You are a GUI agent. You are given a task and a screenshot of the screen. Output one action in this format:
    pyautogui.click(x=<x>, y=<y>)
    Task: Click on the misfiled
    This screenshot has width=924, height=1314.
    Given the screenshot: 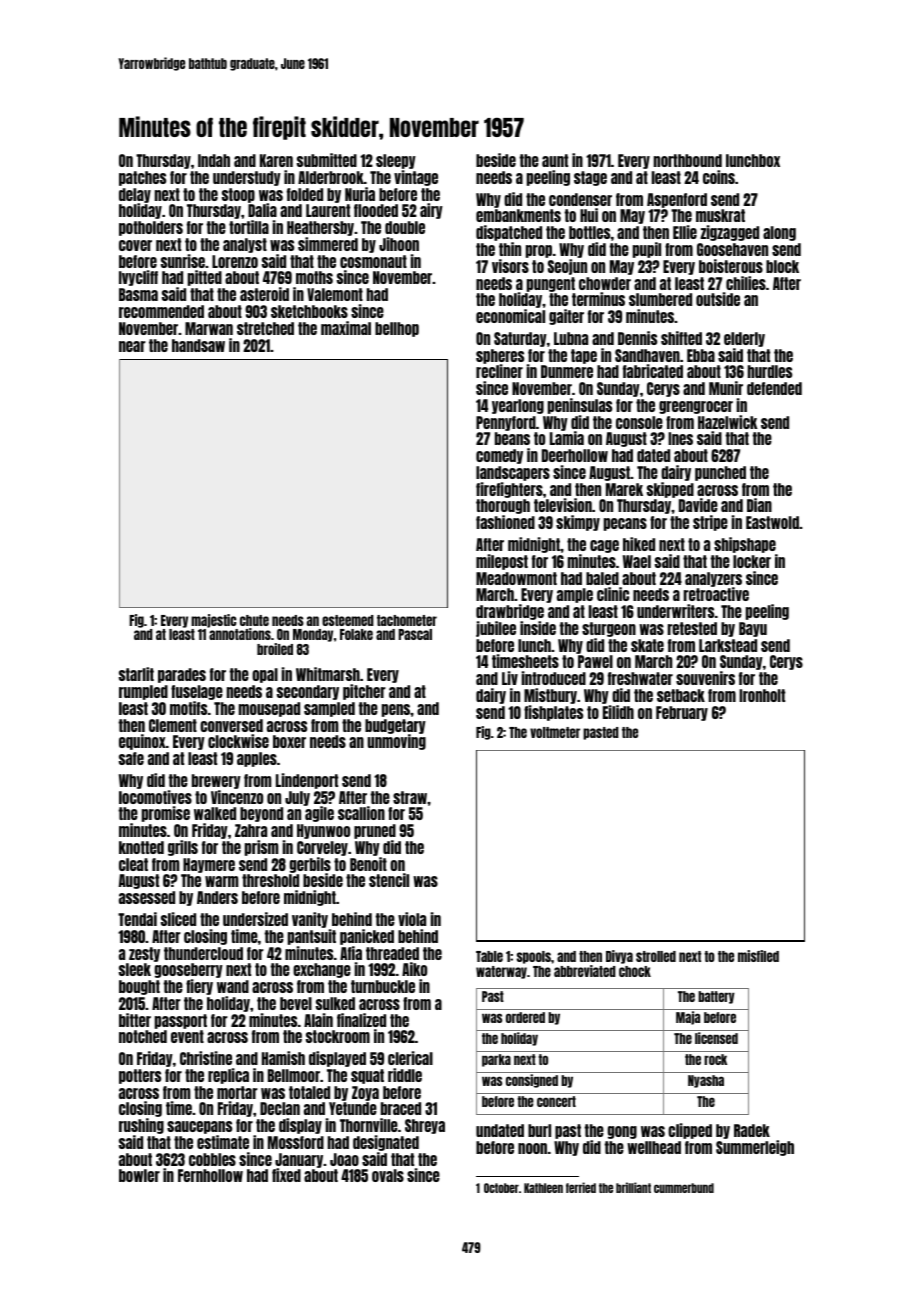 What is the action you would take?
    pyautogui.click(x=758, y=956)
